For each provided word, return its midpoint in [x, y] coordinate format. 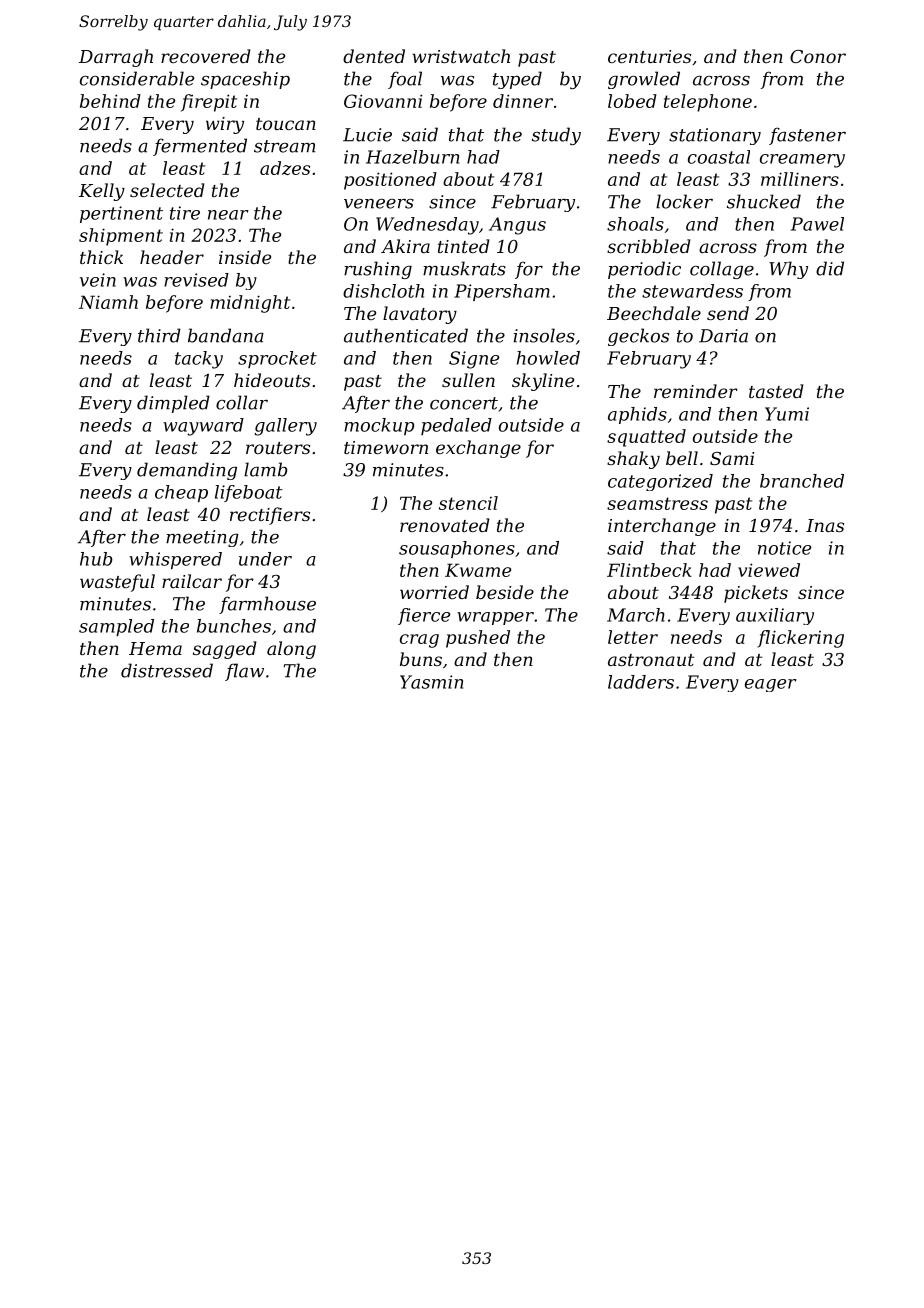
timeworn [386, 447]
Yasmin [431, 682]
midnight [250, 304]
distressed [167, 670]
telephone [708, 103]
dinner [523, 101]
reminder [696, 391]
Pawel [817, 224]
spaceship [245, 80]
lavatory [420, 315]
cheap [181, 493]
